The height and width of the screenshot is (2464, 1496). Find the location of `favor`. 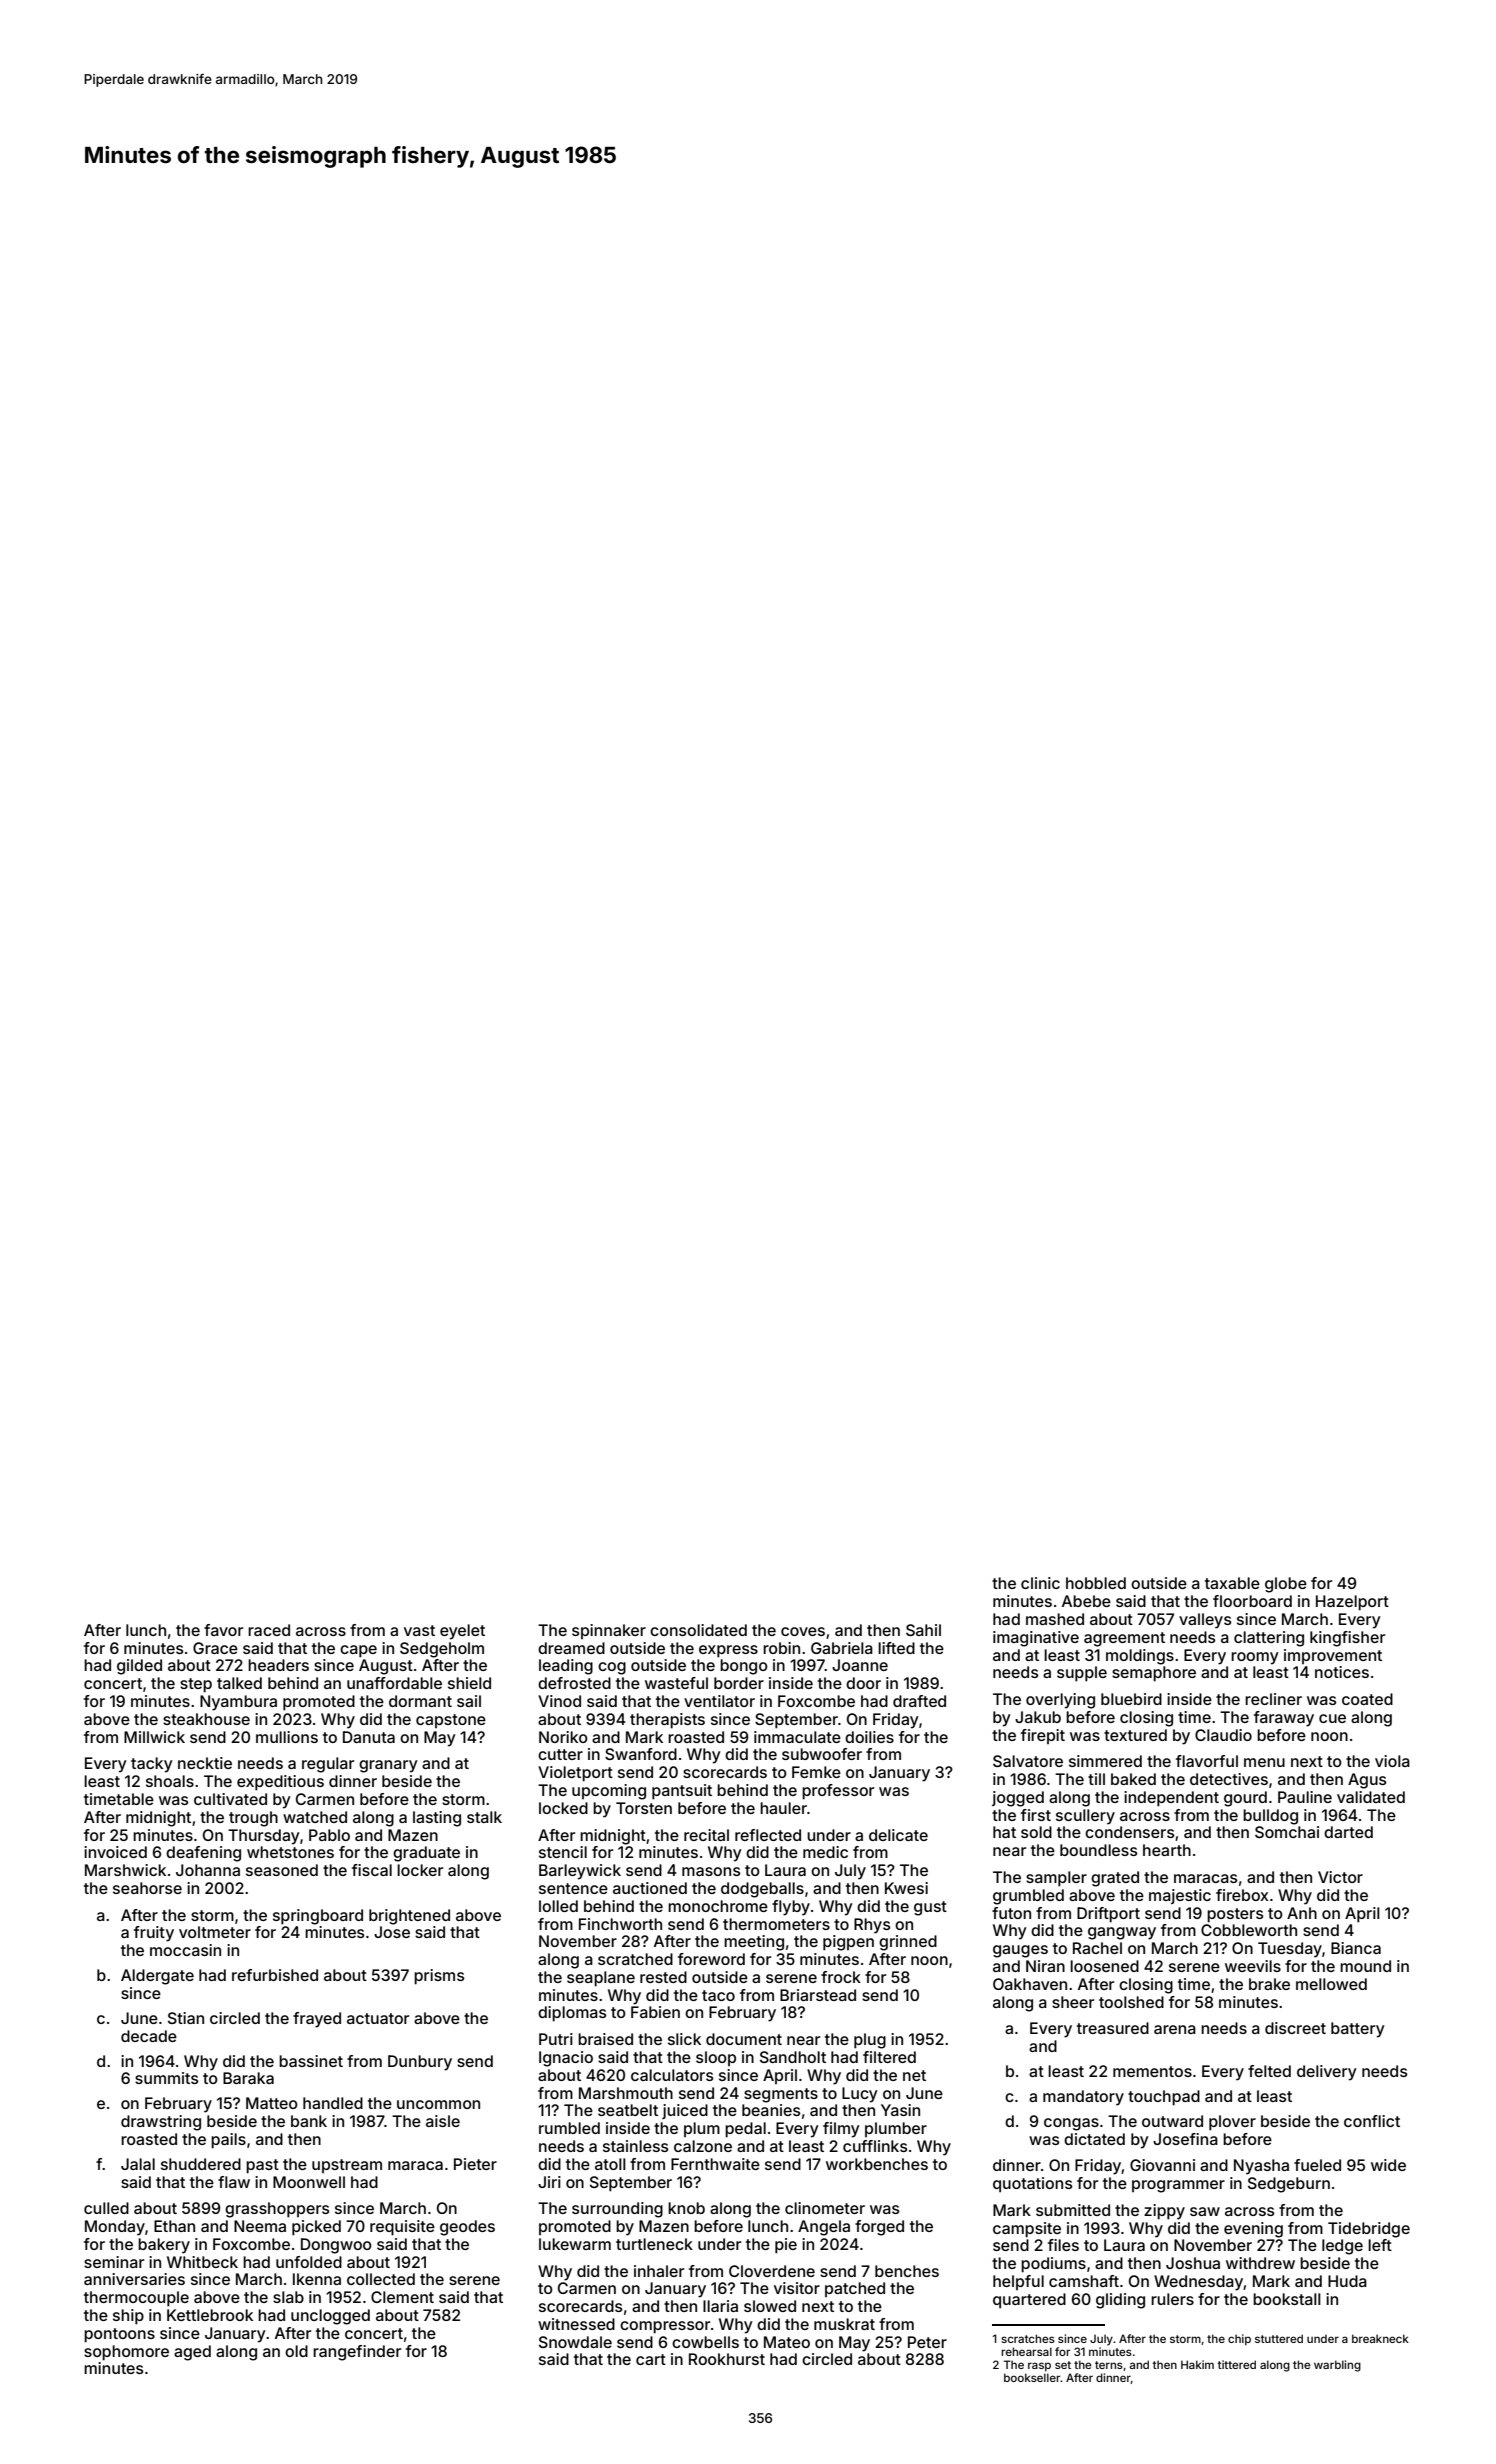

favor is located at coordinates (223, 1630).
